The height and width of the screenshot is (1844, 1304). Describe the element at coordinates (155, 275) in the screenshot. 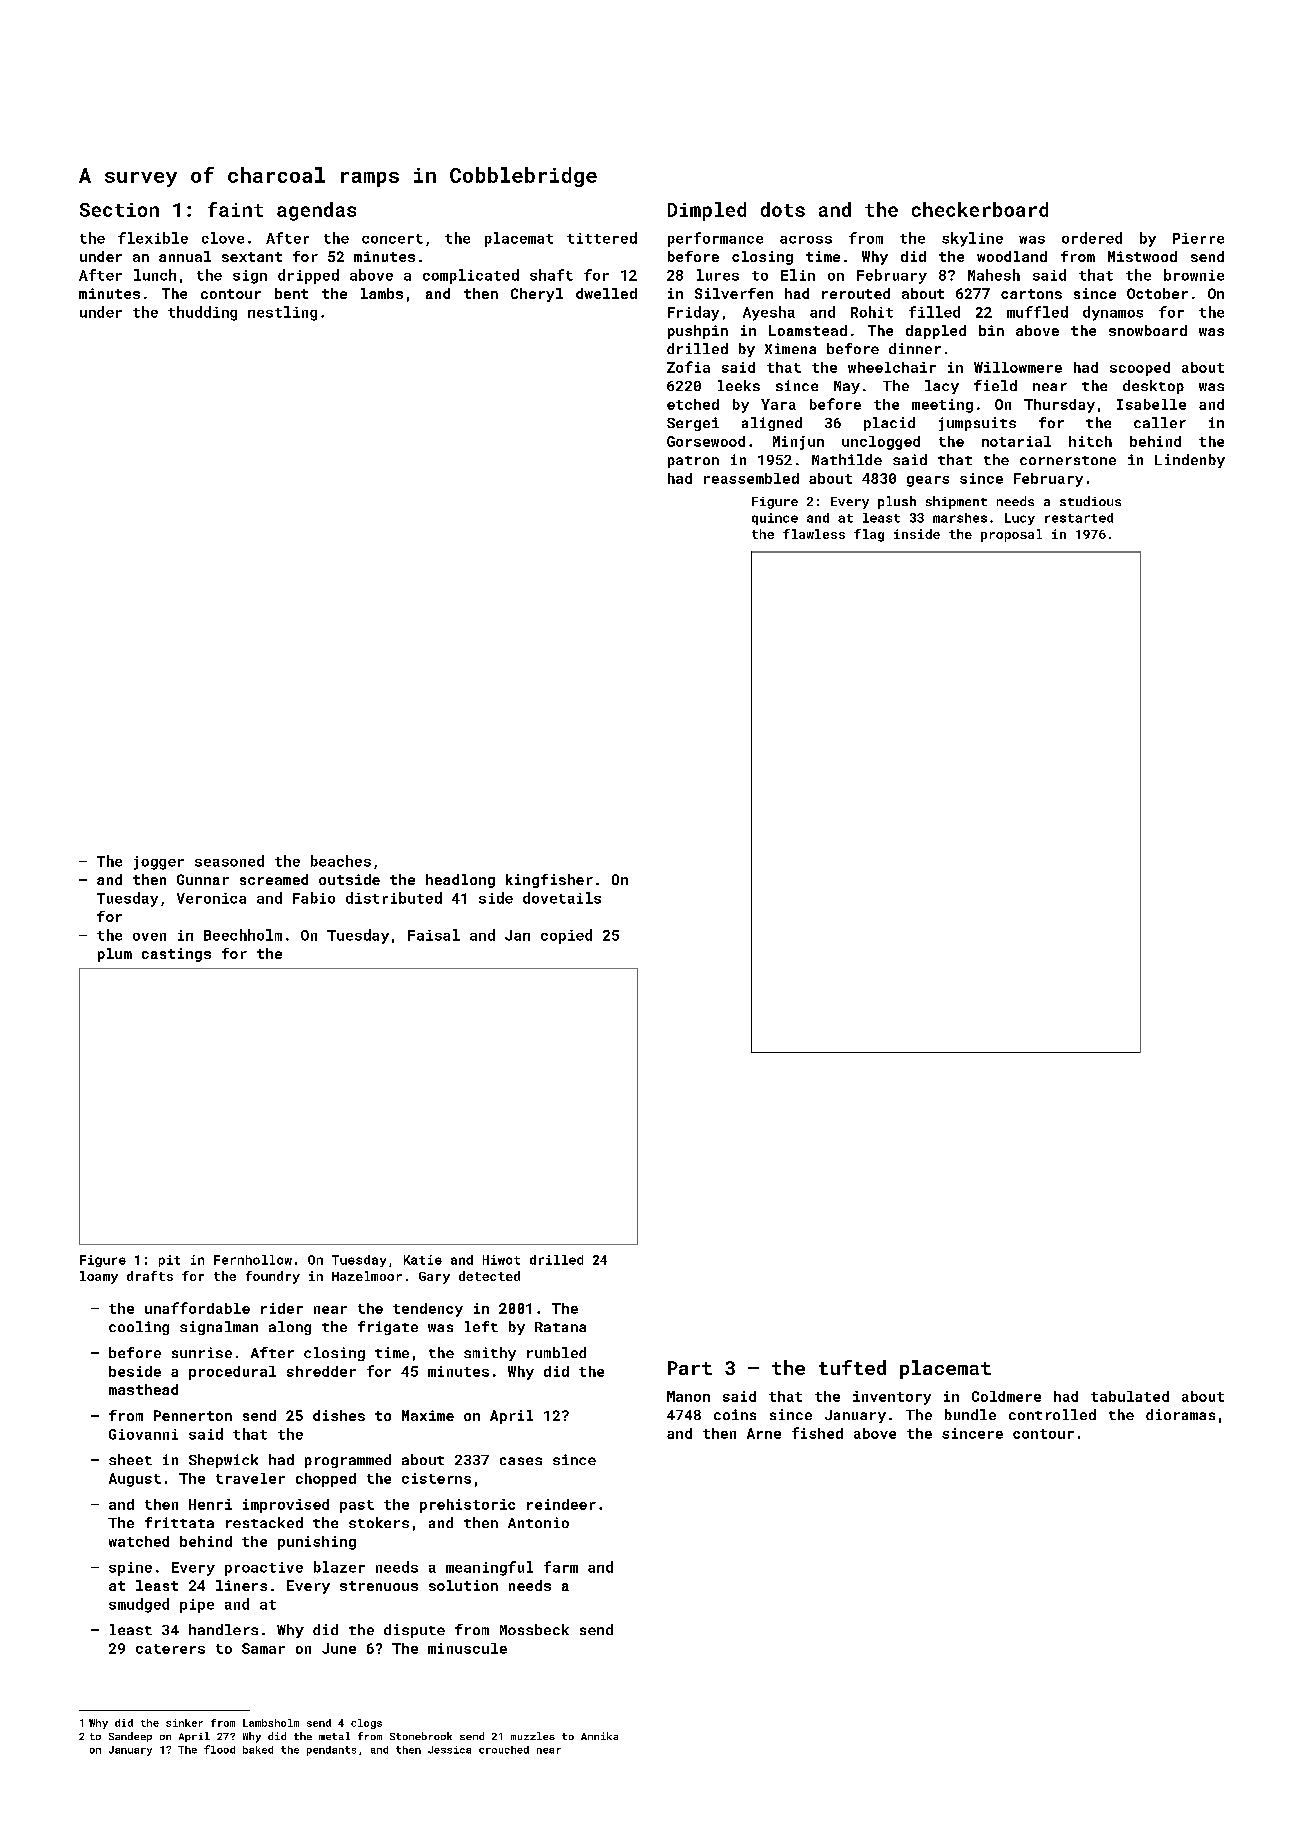

I see `lunch` at that location.
